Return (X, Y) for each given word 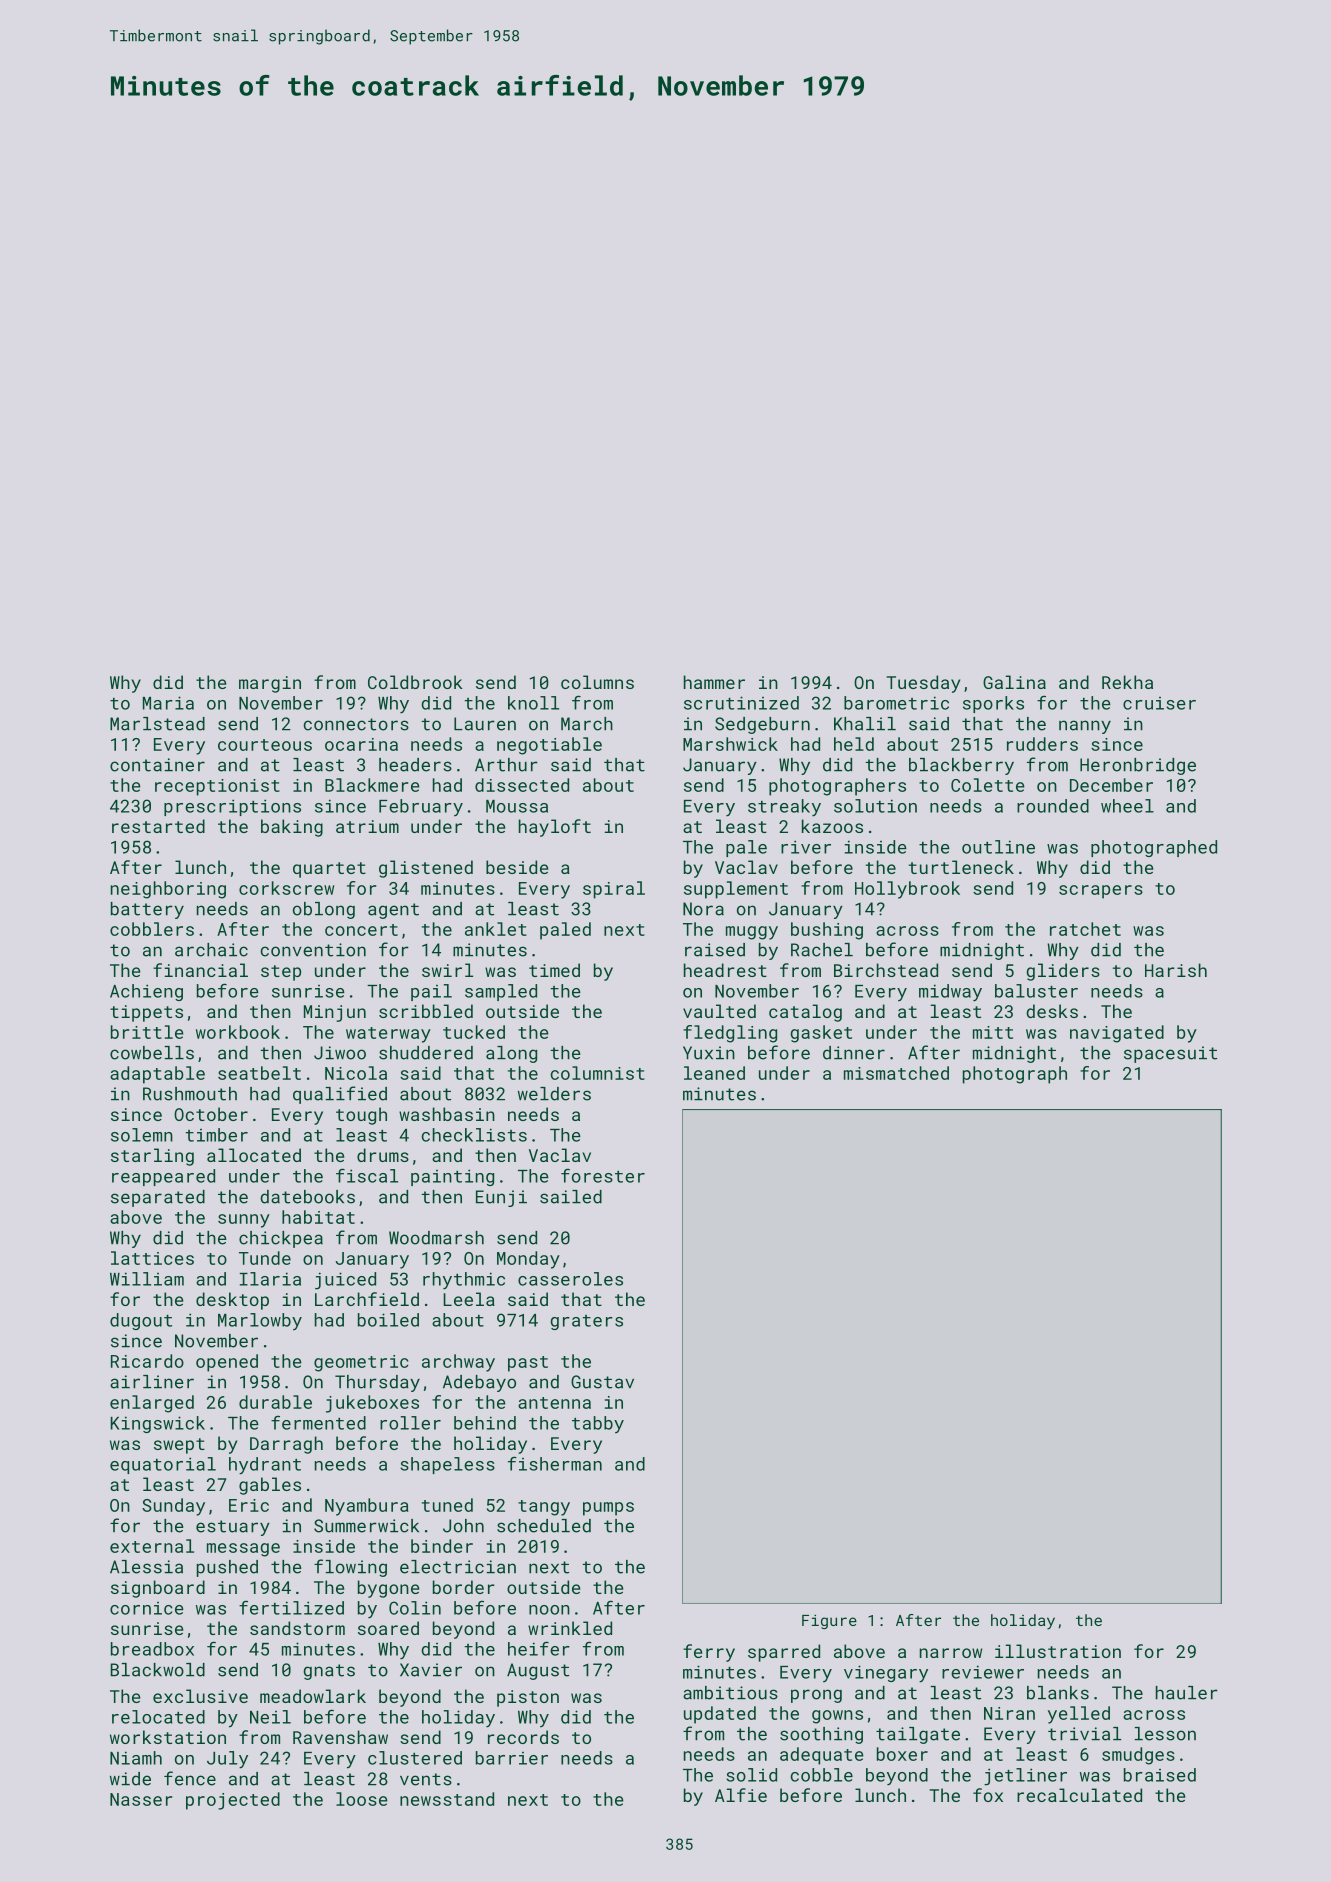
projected (233, 1801)
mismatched (896, 1073)
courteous (265, 745)
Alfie (741, 1795)
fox (988, 1795)
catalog (805, 1013)
